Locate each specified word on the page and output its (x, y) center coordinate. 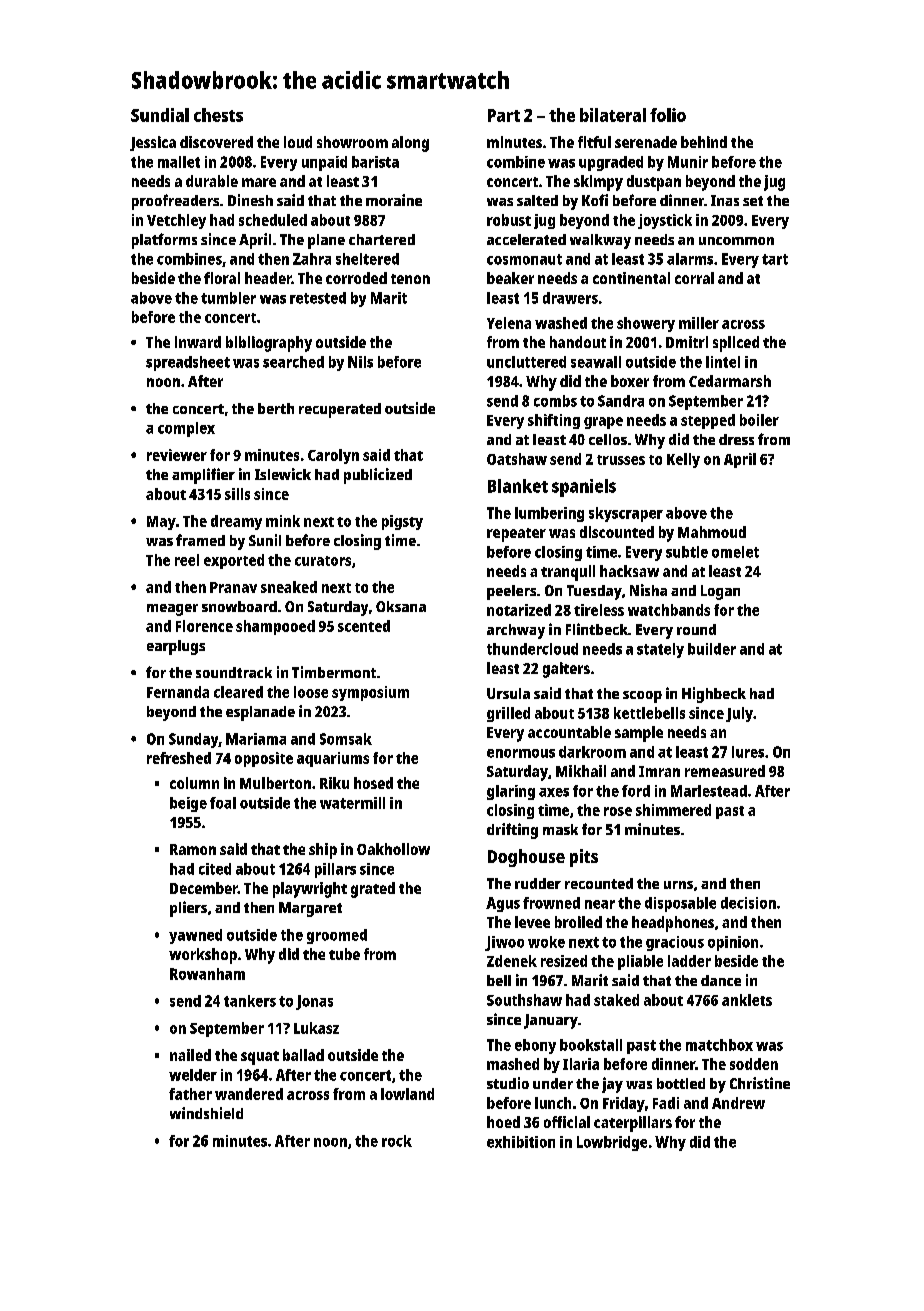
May (161, 523)
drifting (512, 831)
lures (748, 752)
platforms (164, 241)
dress (736, 439)
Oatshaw (517, 459)
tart (775, 259)
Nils (360, 362)
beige (188, 804)
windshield (206, 1113)
